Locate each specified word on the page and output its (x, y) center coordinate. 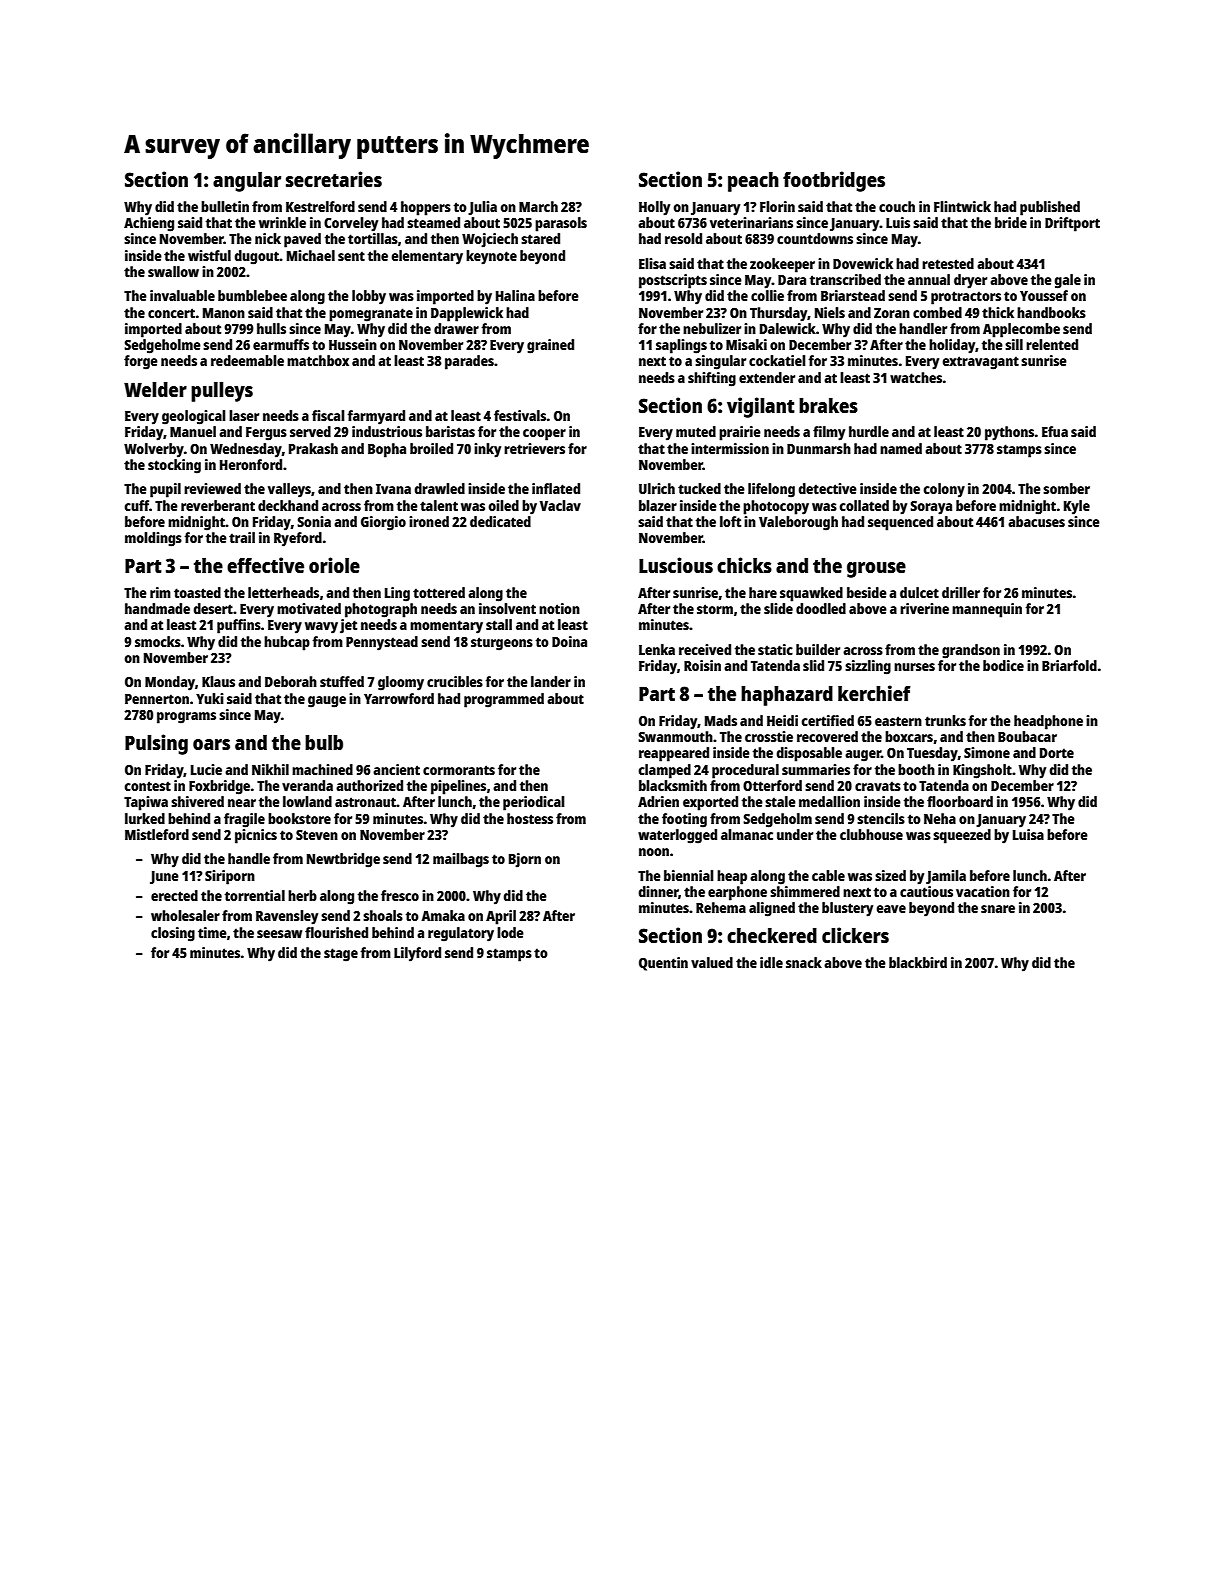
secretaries (334, 179)
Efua (1055, 431)
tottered (439, 592)
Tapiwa (146, 803)
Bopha (387, 450)
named (901, 448)
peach (753, 182)
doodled (821, 608)
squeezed (962, 836)
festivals (520, 415)
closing (173, 934)
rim (160, 592)
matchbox (318, 360)
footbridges (834, 181)
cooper (544, 435)
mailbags (461, 860)
